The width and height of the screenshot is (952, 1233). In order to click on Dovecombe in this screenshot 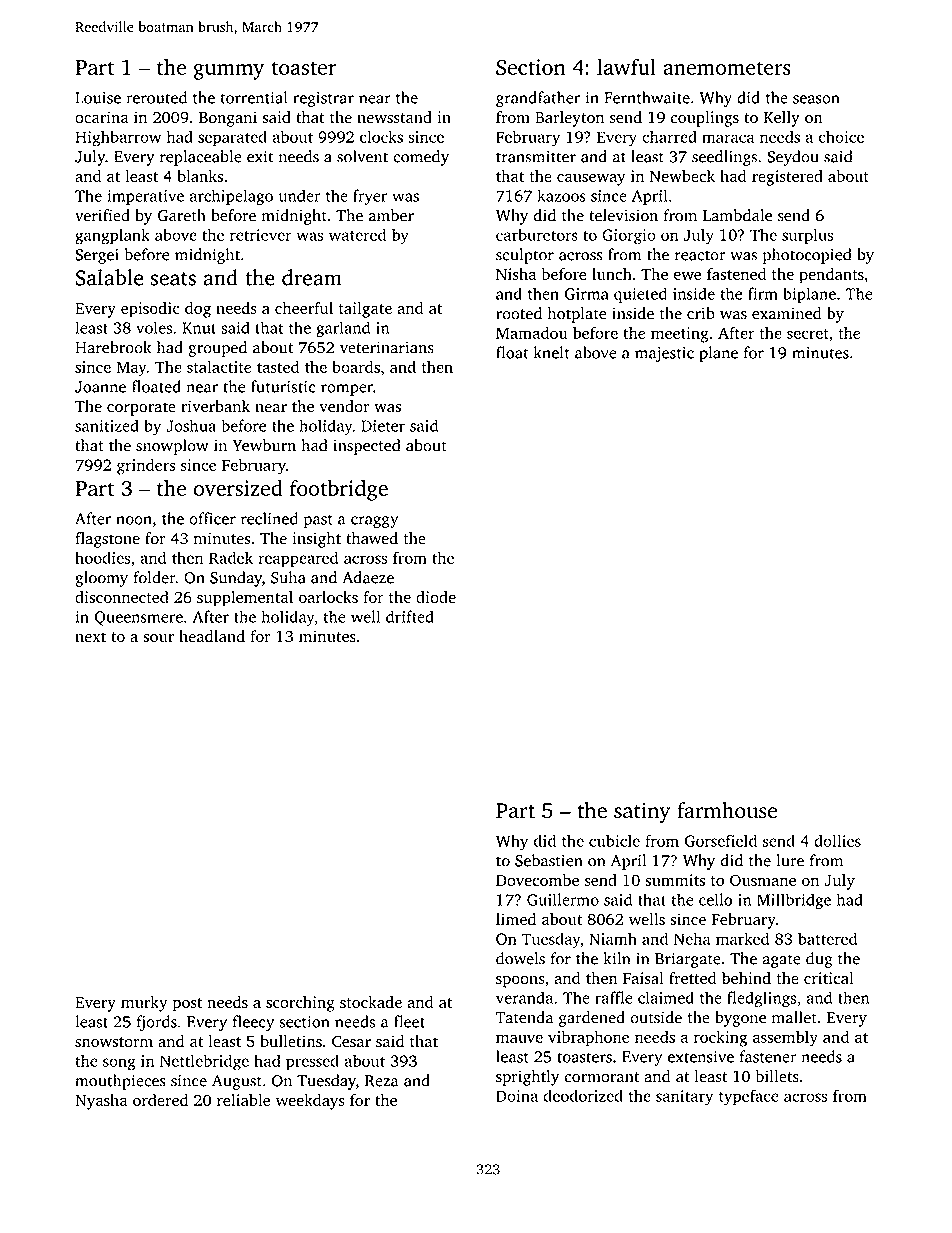, I will do `click(537, 880)`.
